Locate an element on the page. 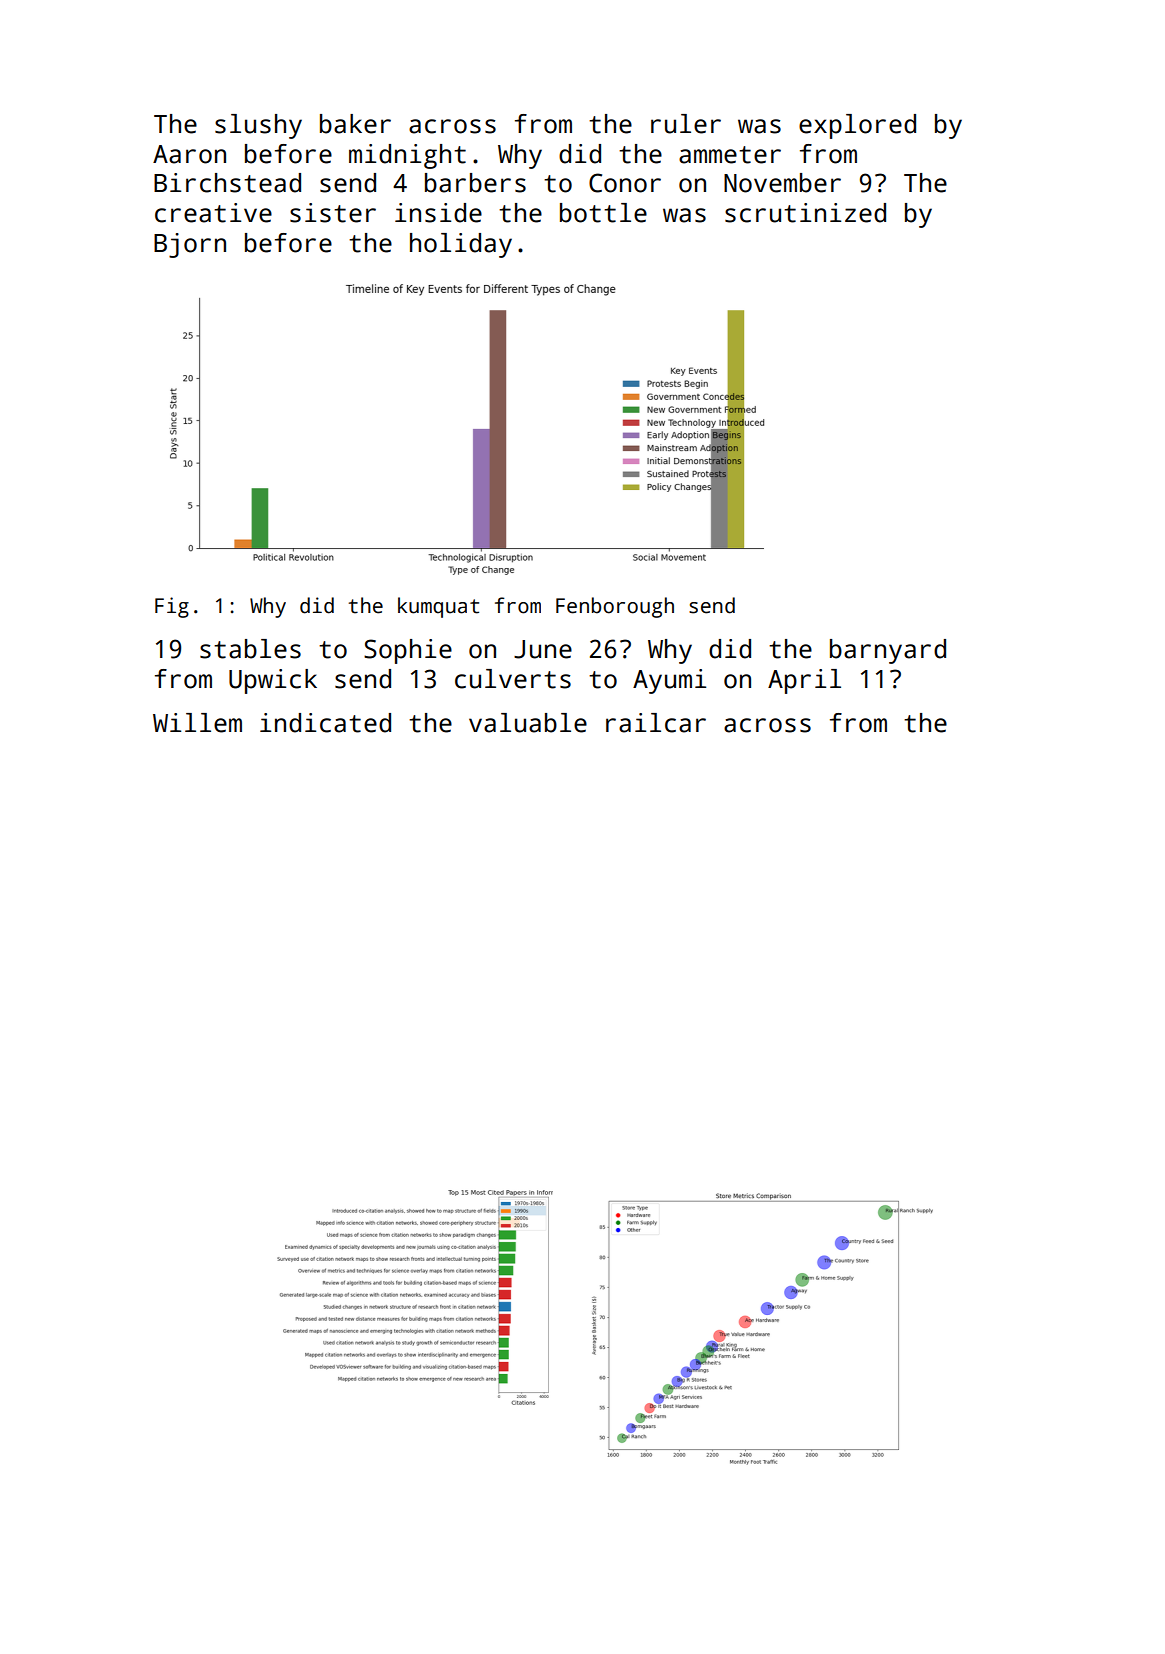 The height and width of the page is (1654, 1165). barnyard is located at coordinates (888, 651).
